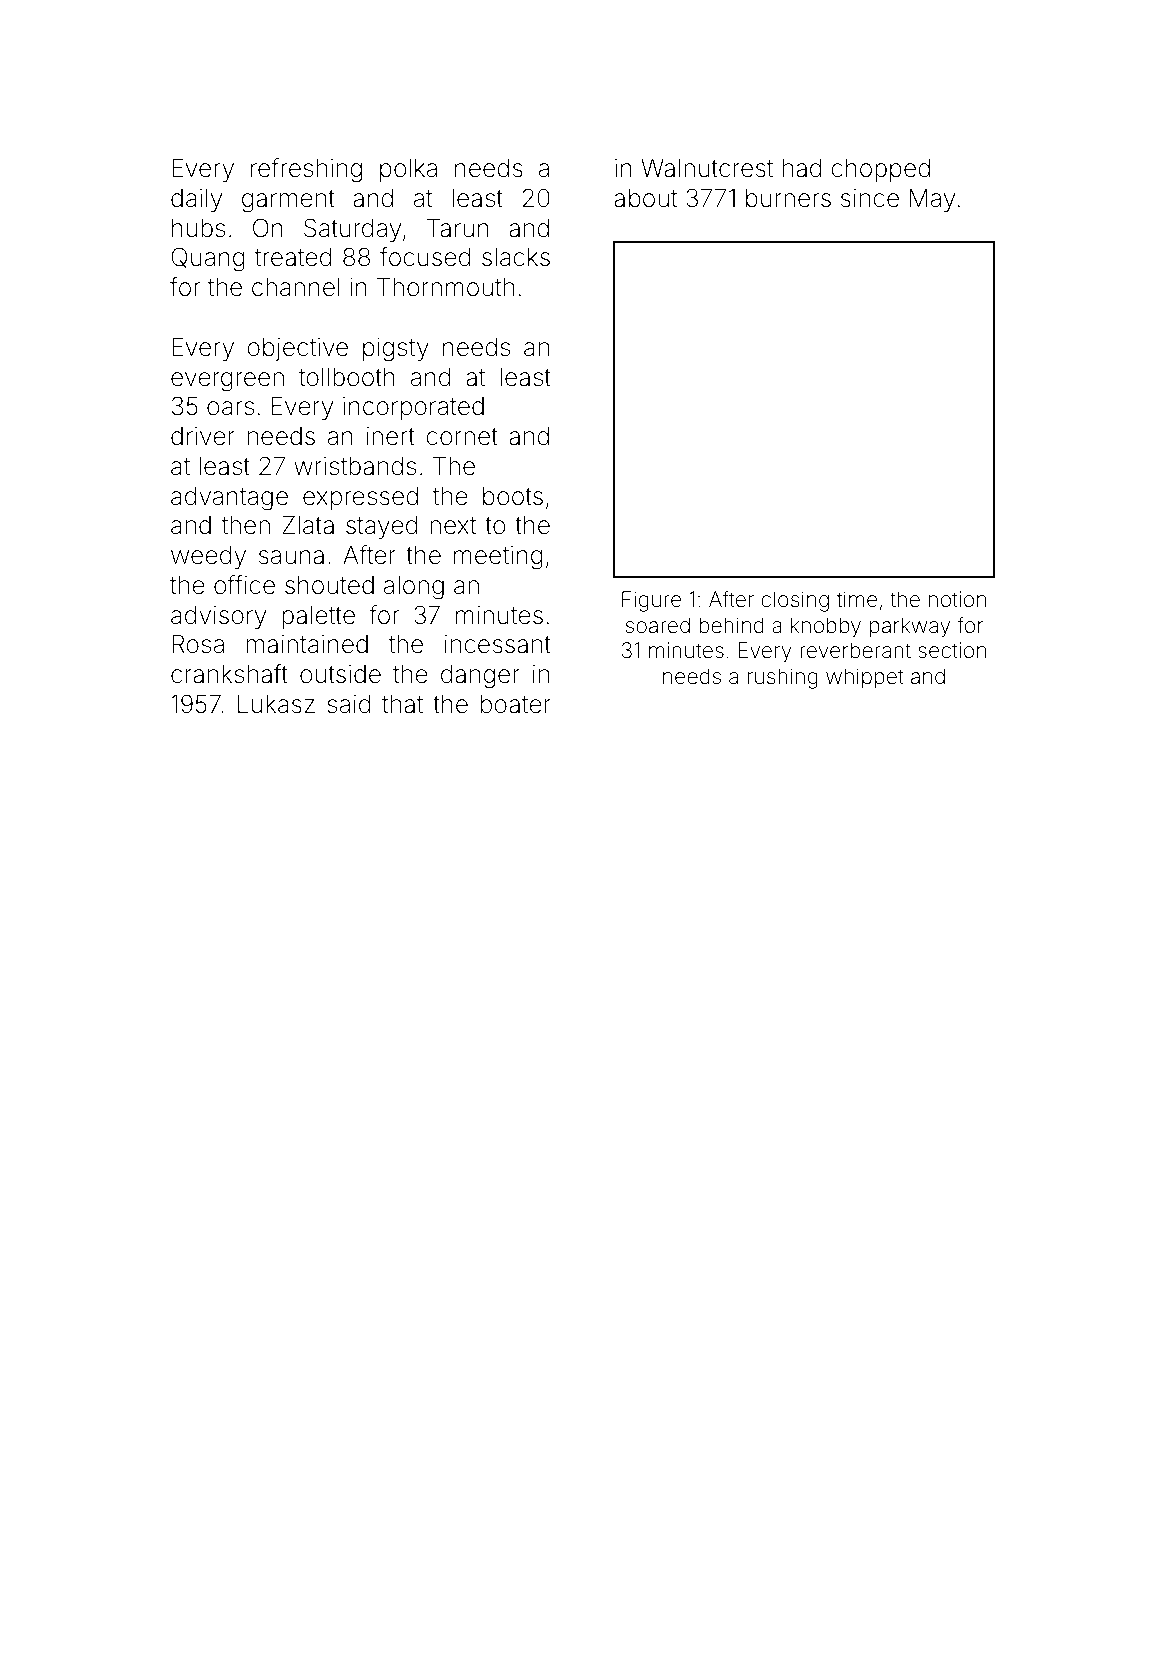 This screenshot has height=1654, width=1165. What do you see at coordinates (276, 704) in the screenshot?
I see `Lukasz` at bounding box center [276, 704].
